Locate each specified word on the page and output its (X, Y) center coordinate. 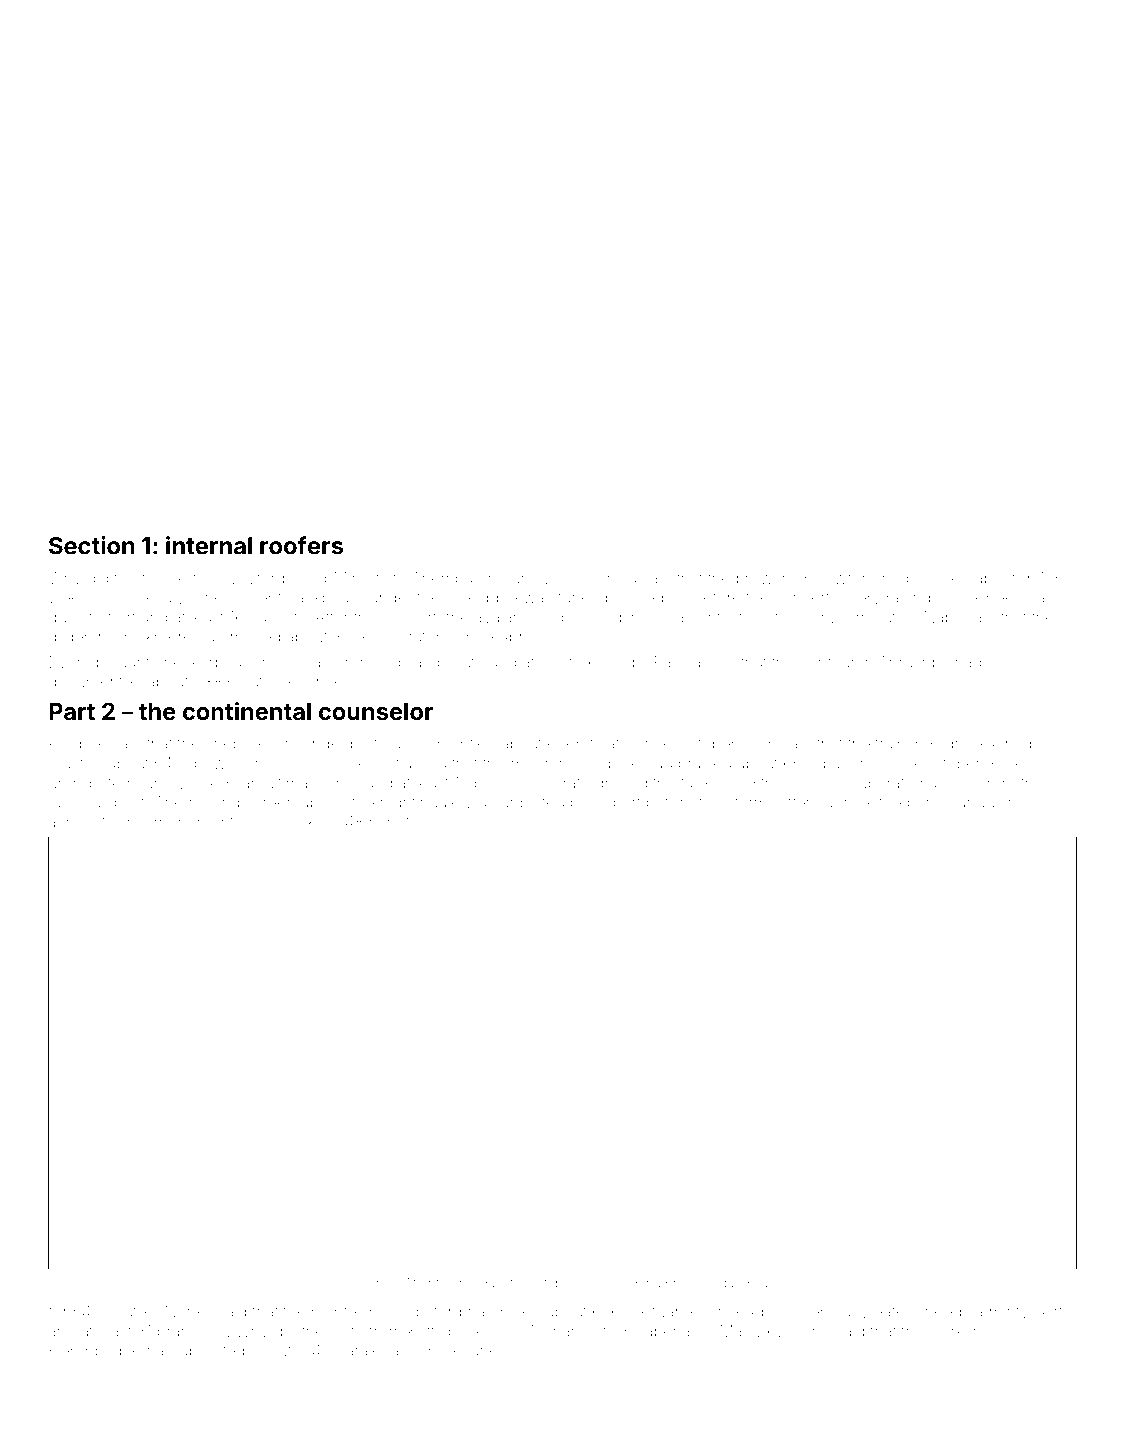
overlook (283, 822)
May (736, 1333)
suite (346, 1331)
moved (255, 637)
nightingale (420, 804)
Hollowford (836, 577)
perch (928, 803)
